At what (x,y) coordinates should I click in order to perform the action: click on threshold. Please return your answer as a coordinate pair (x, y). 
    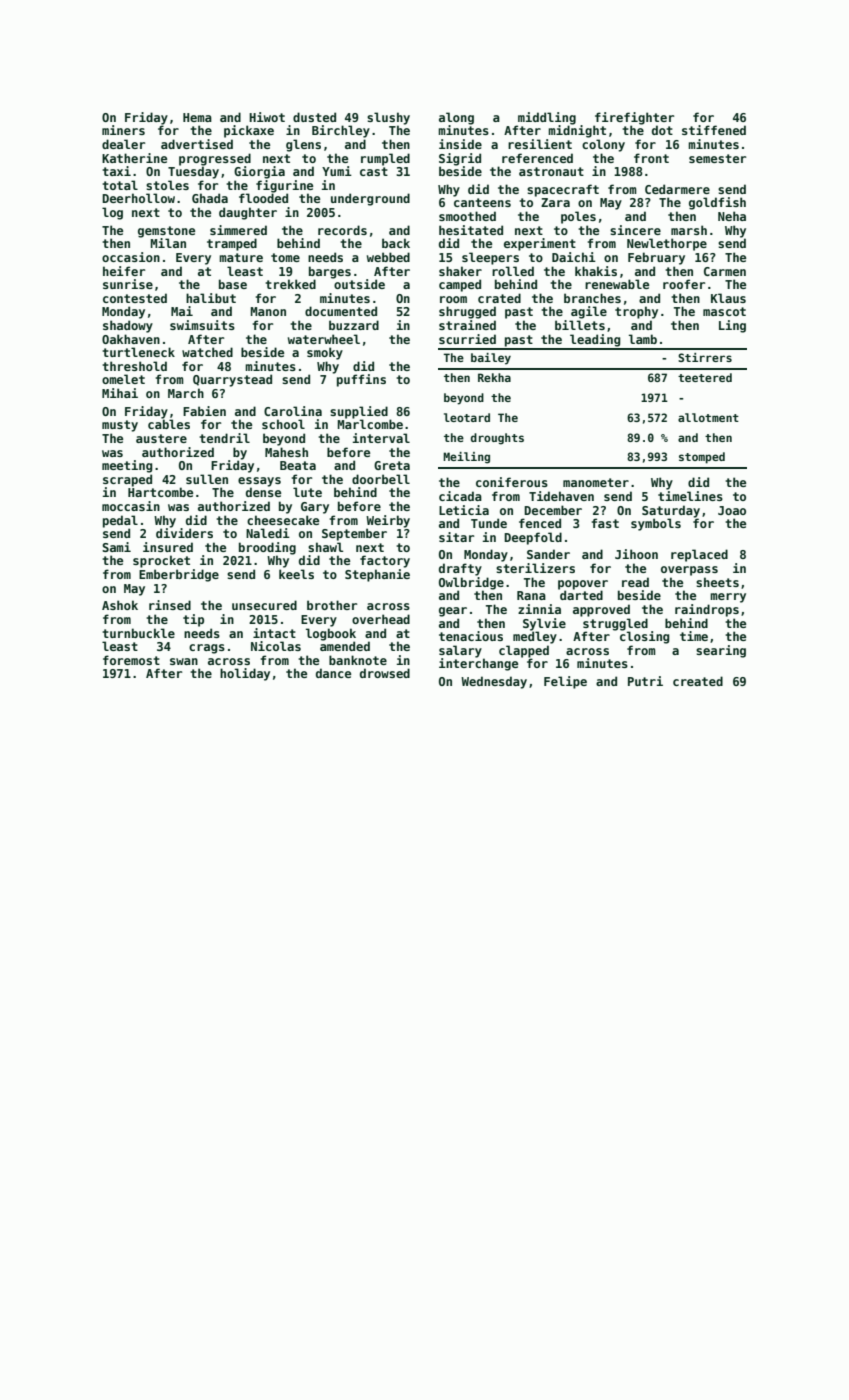
    Looking at the image, I should click on (134, 366).
